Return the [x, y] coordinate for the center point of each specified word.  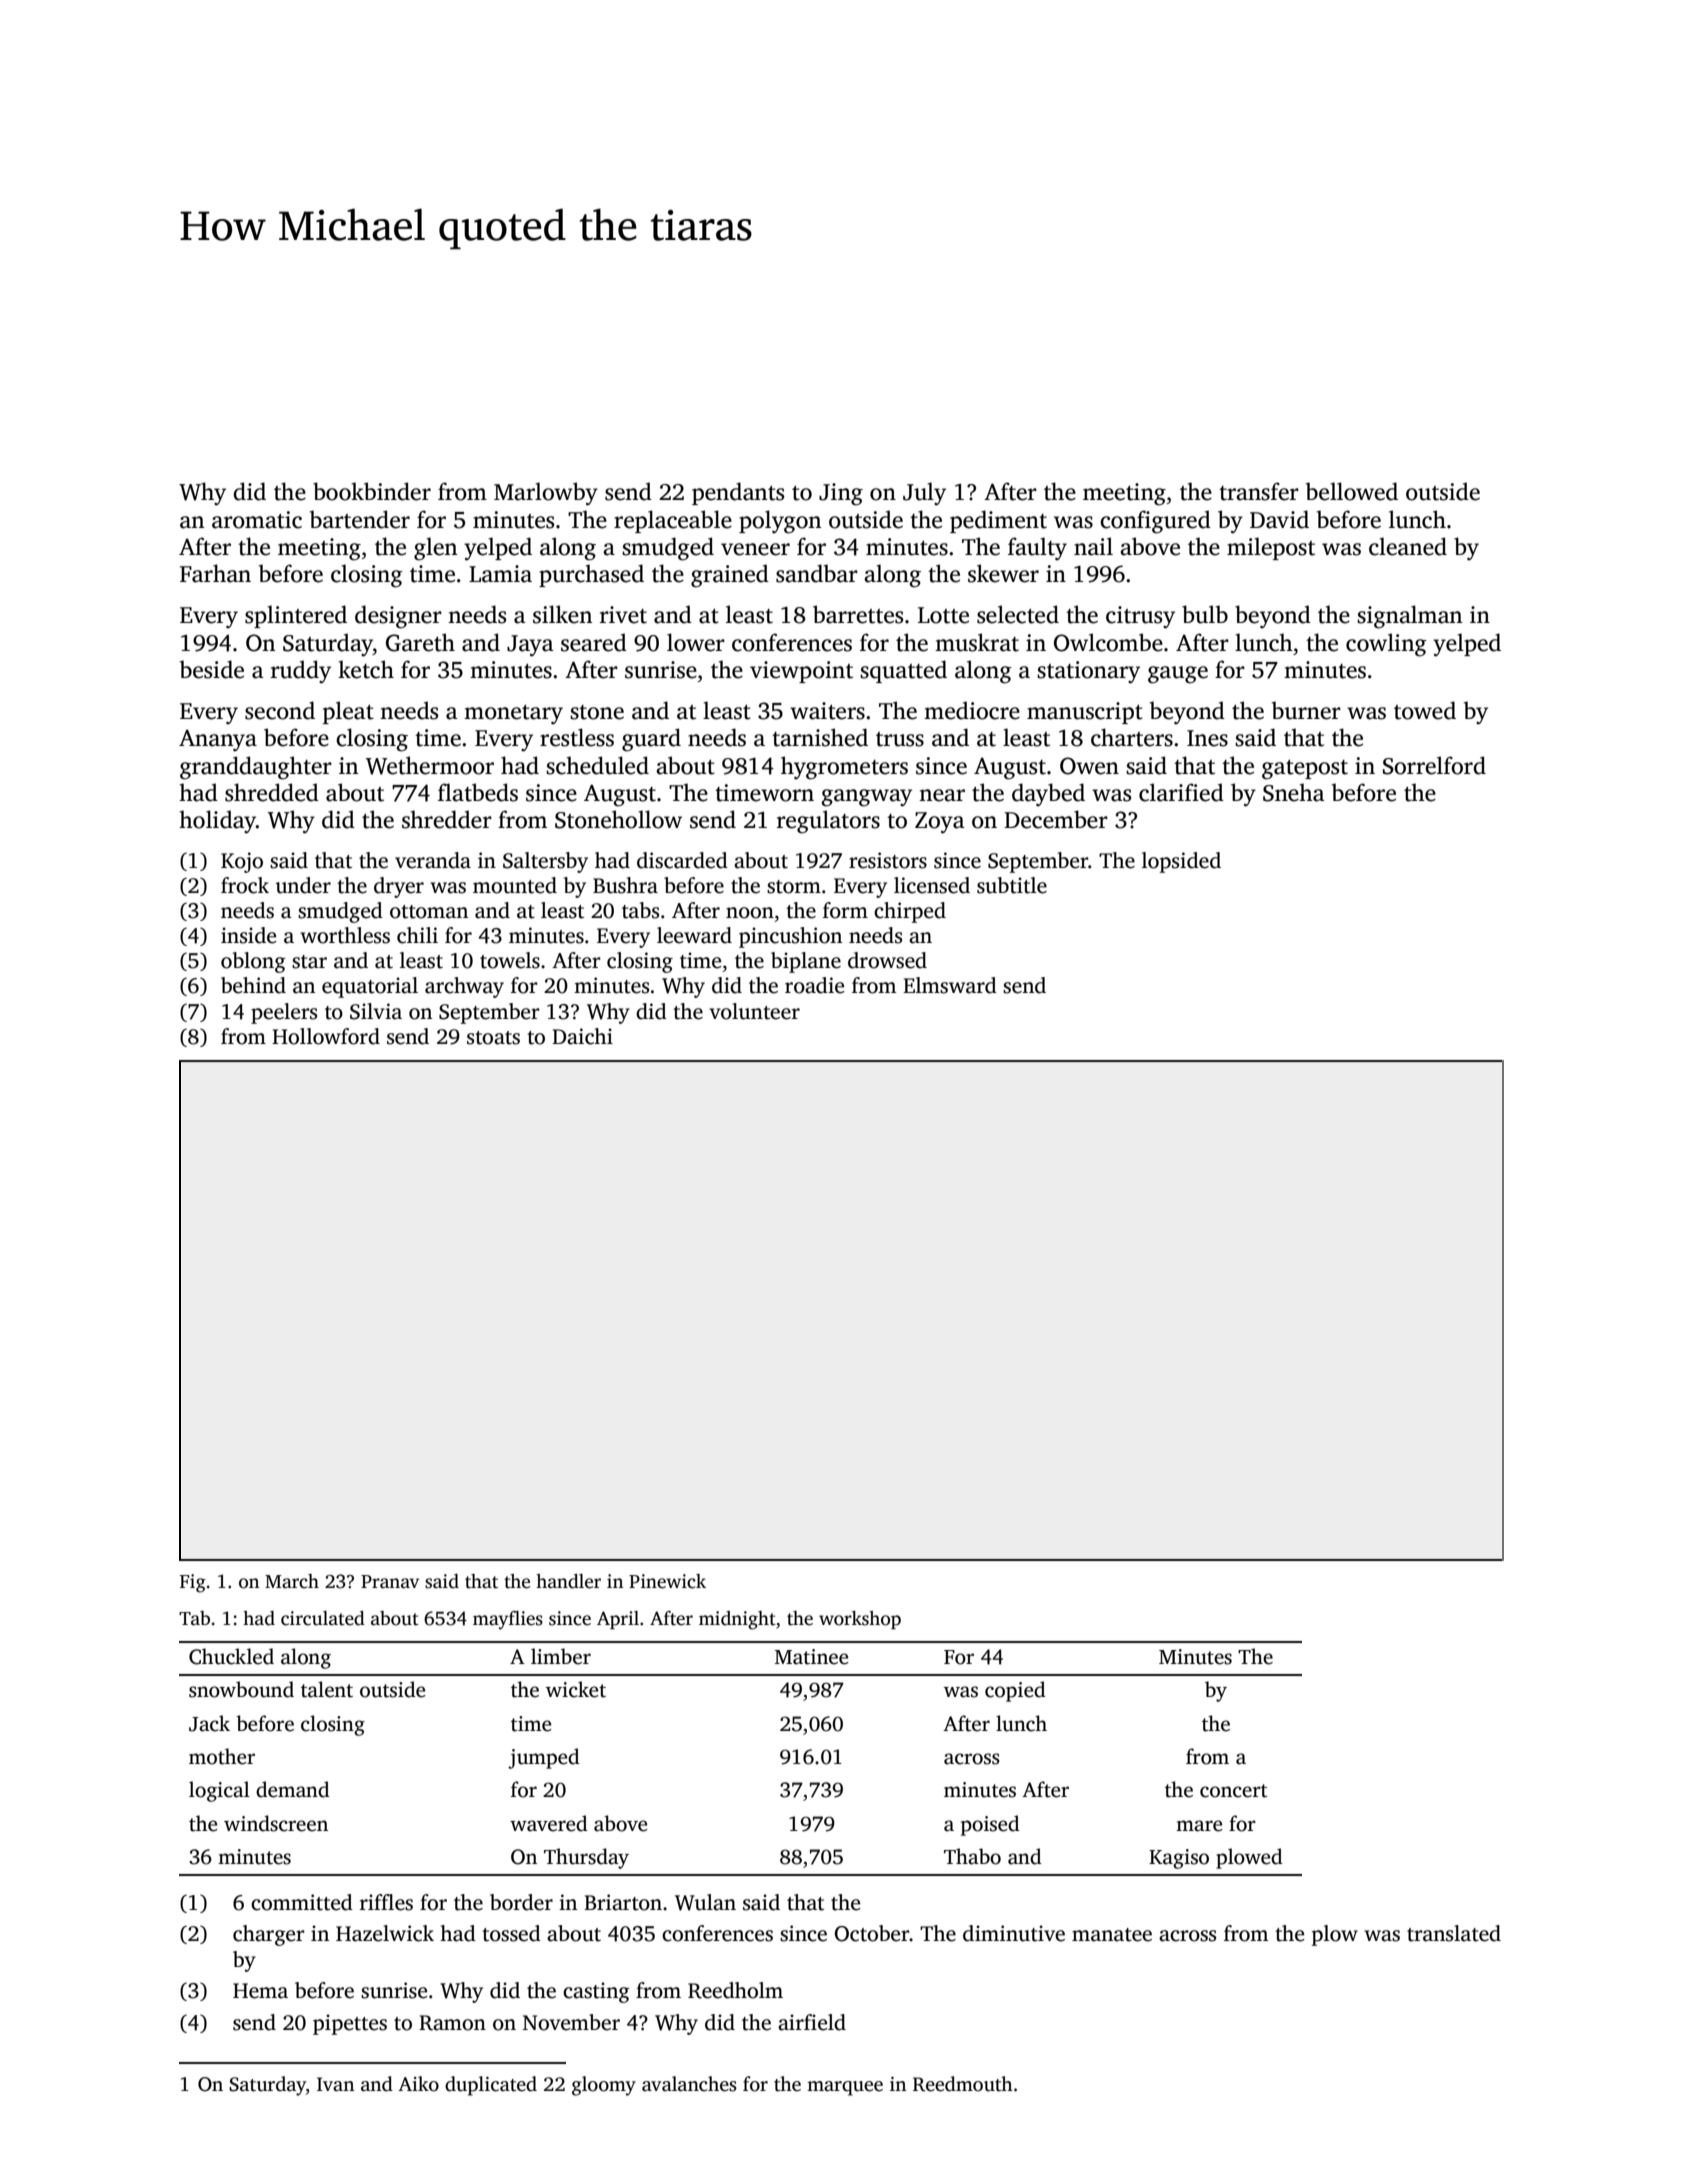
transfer [1259, 491]
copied [1015, 1691]
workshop [860, 1620]
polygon [780, 522]
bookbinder [372, 491]
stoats [493, 1038]
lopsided [1181, 862]
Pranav [390, 1582]
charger [269, 1935]
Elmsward [950, 985]
